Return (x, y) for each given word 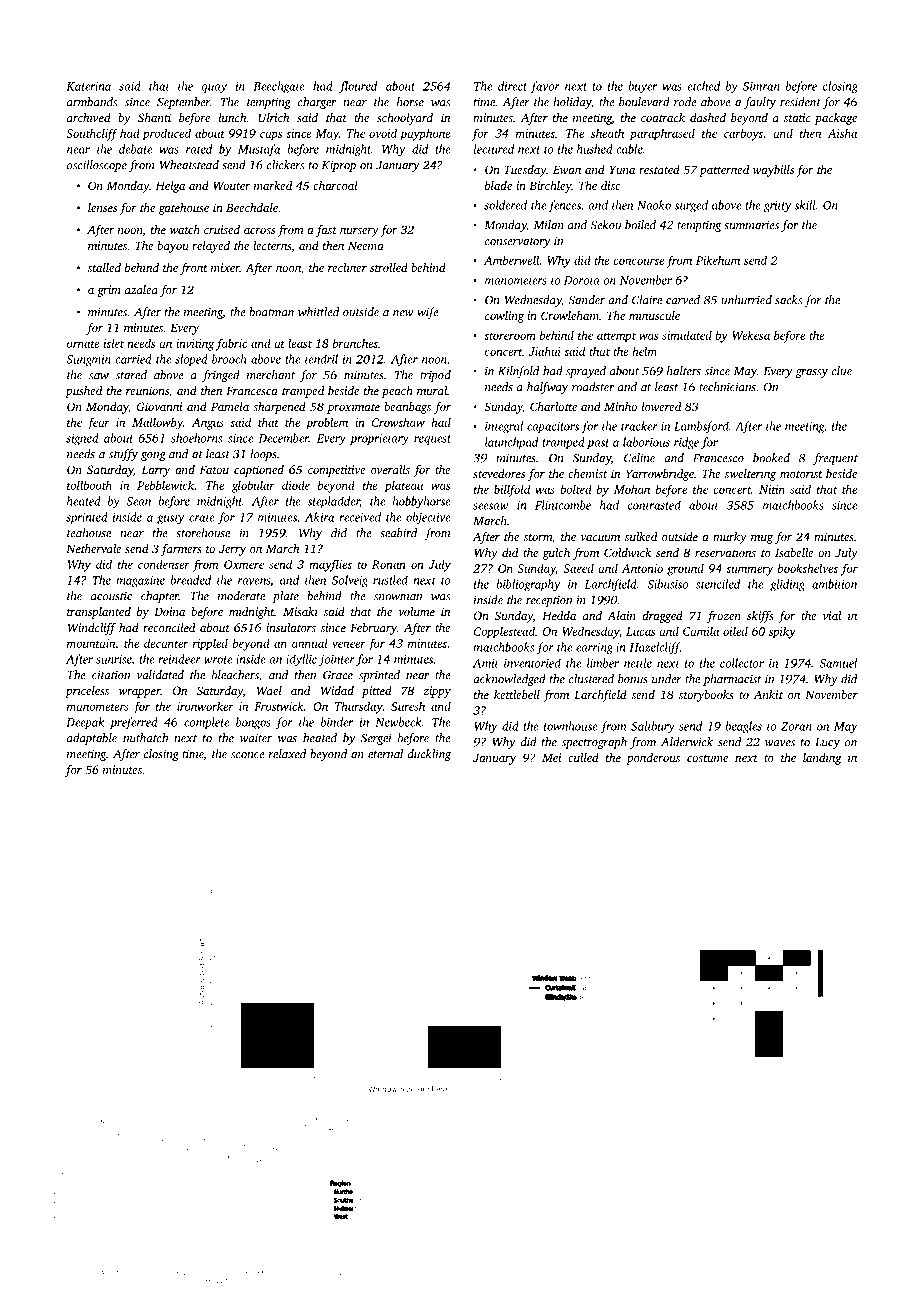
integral (504, 427)
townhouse (571, 726)
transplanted (99, 613)
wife (428, 313)
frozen (724, 617)
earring (594, 649)
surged (691, 206)
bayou (173, 247)
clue (842, 371)
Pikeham (718, 260)
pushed (83, 392)
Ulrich (274, 117)
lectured (494, 149)
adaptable (92, 739)
